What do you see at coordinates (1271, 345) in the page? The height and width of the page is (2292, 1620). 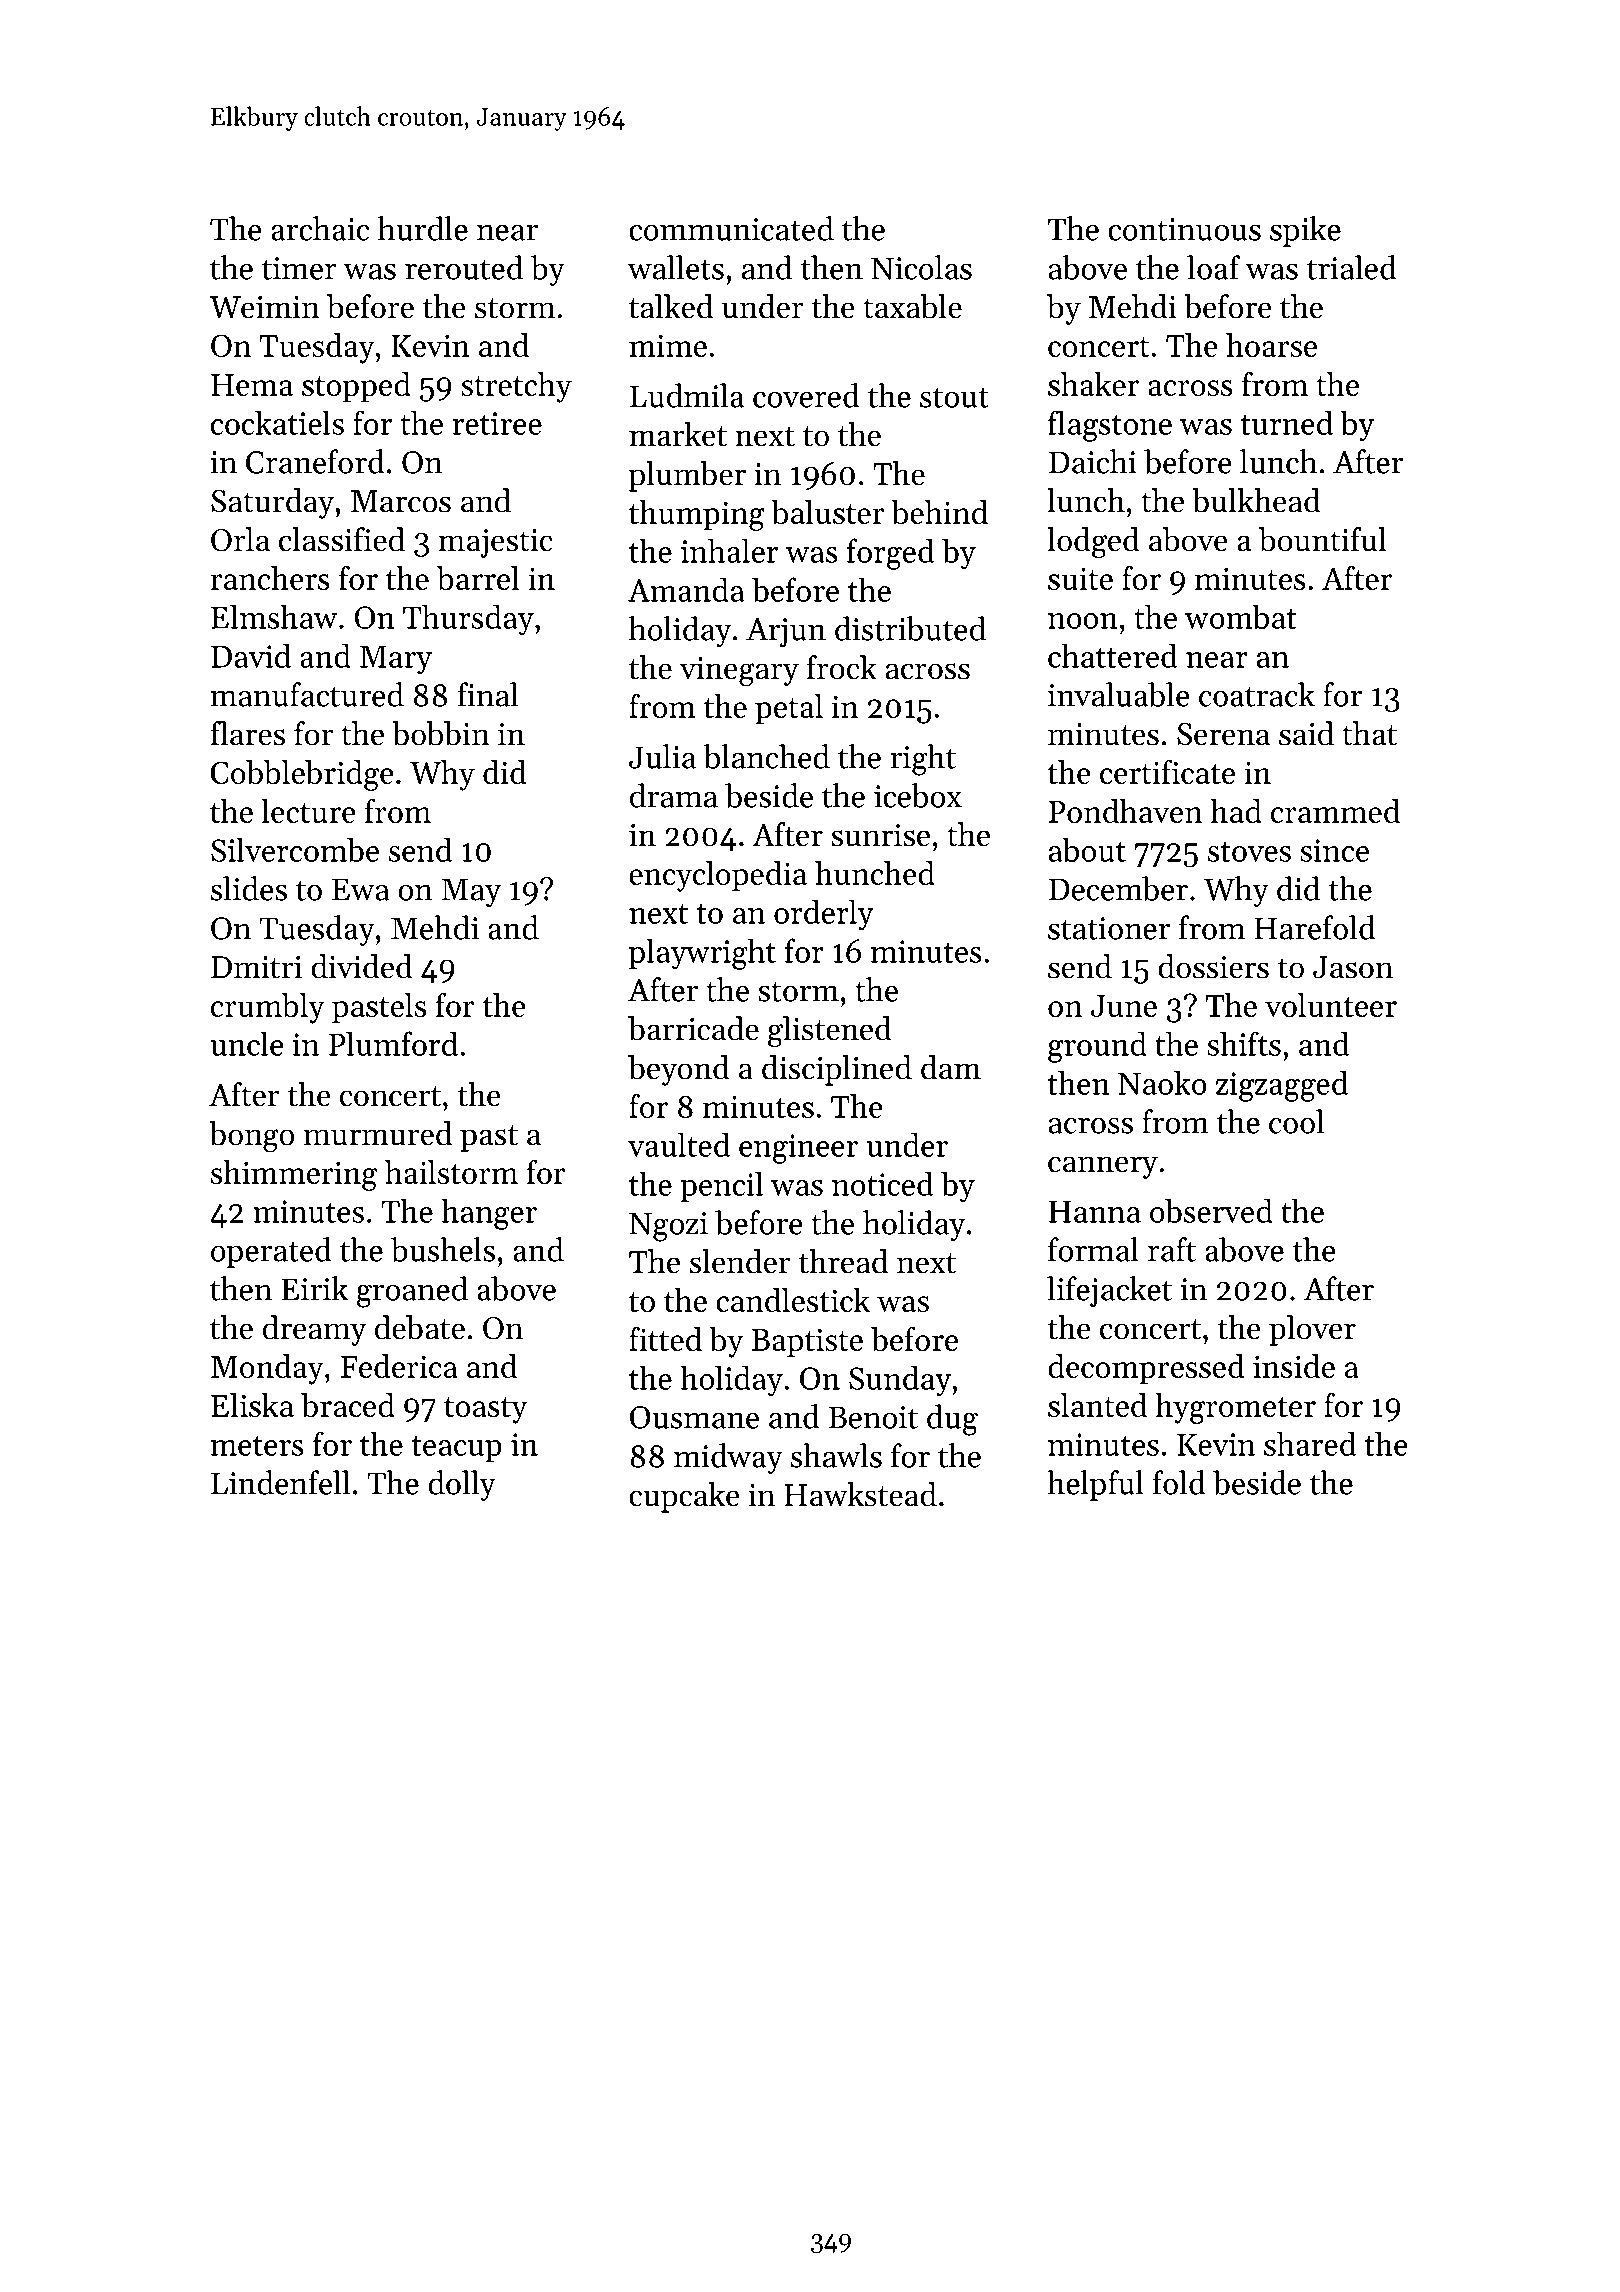 I see `hoarse` at bounding box center [1271, 345].
